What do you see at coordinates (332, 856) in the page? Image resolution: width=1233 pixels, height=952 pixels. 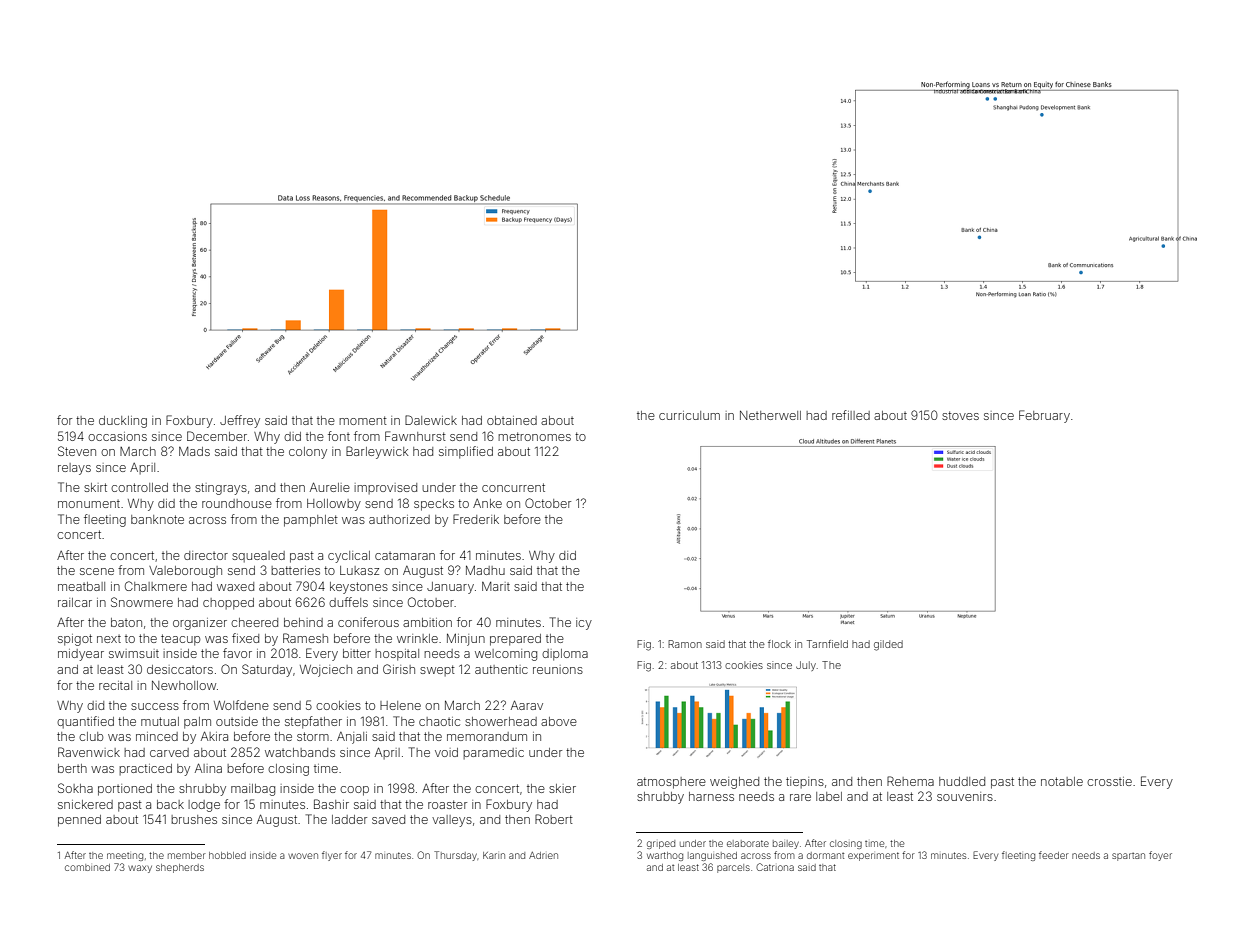 I see `flyer` at bounding box center [332, 856].
